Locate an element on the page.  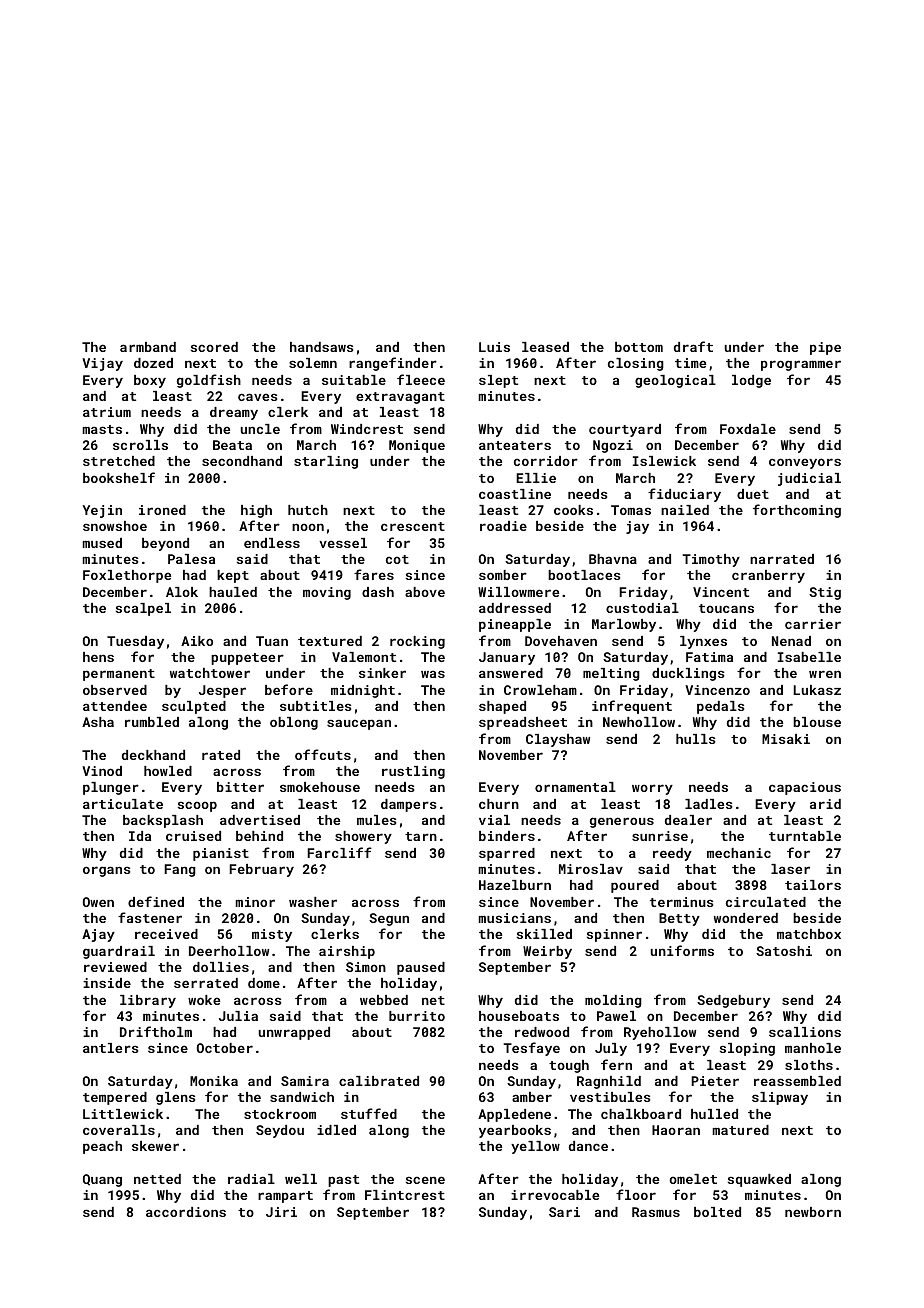
uncle is located at coordinates (260, 429).
